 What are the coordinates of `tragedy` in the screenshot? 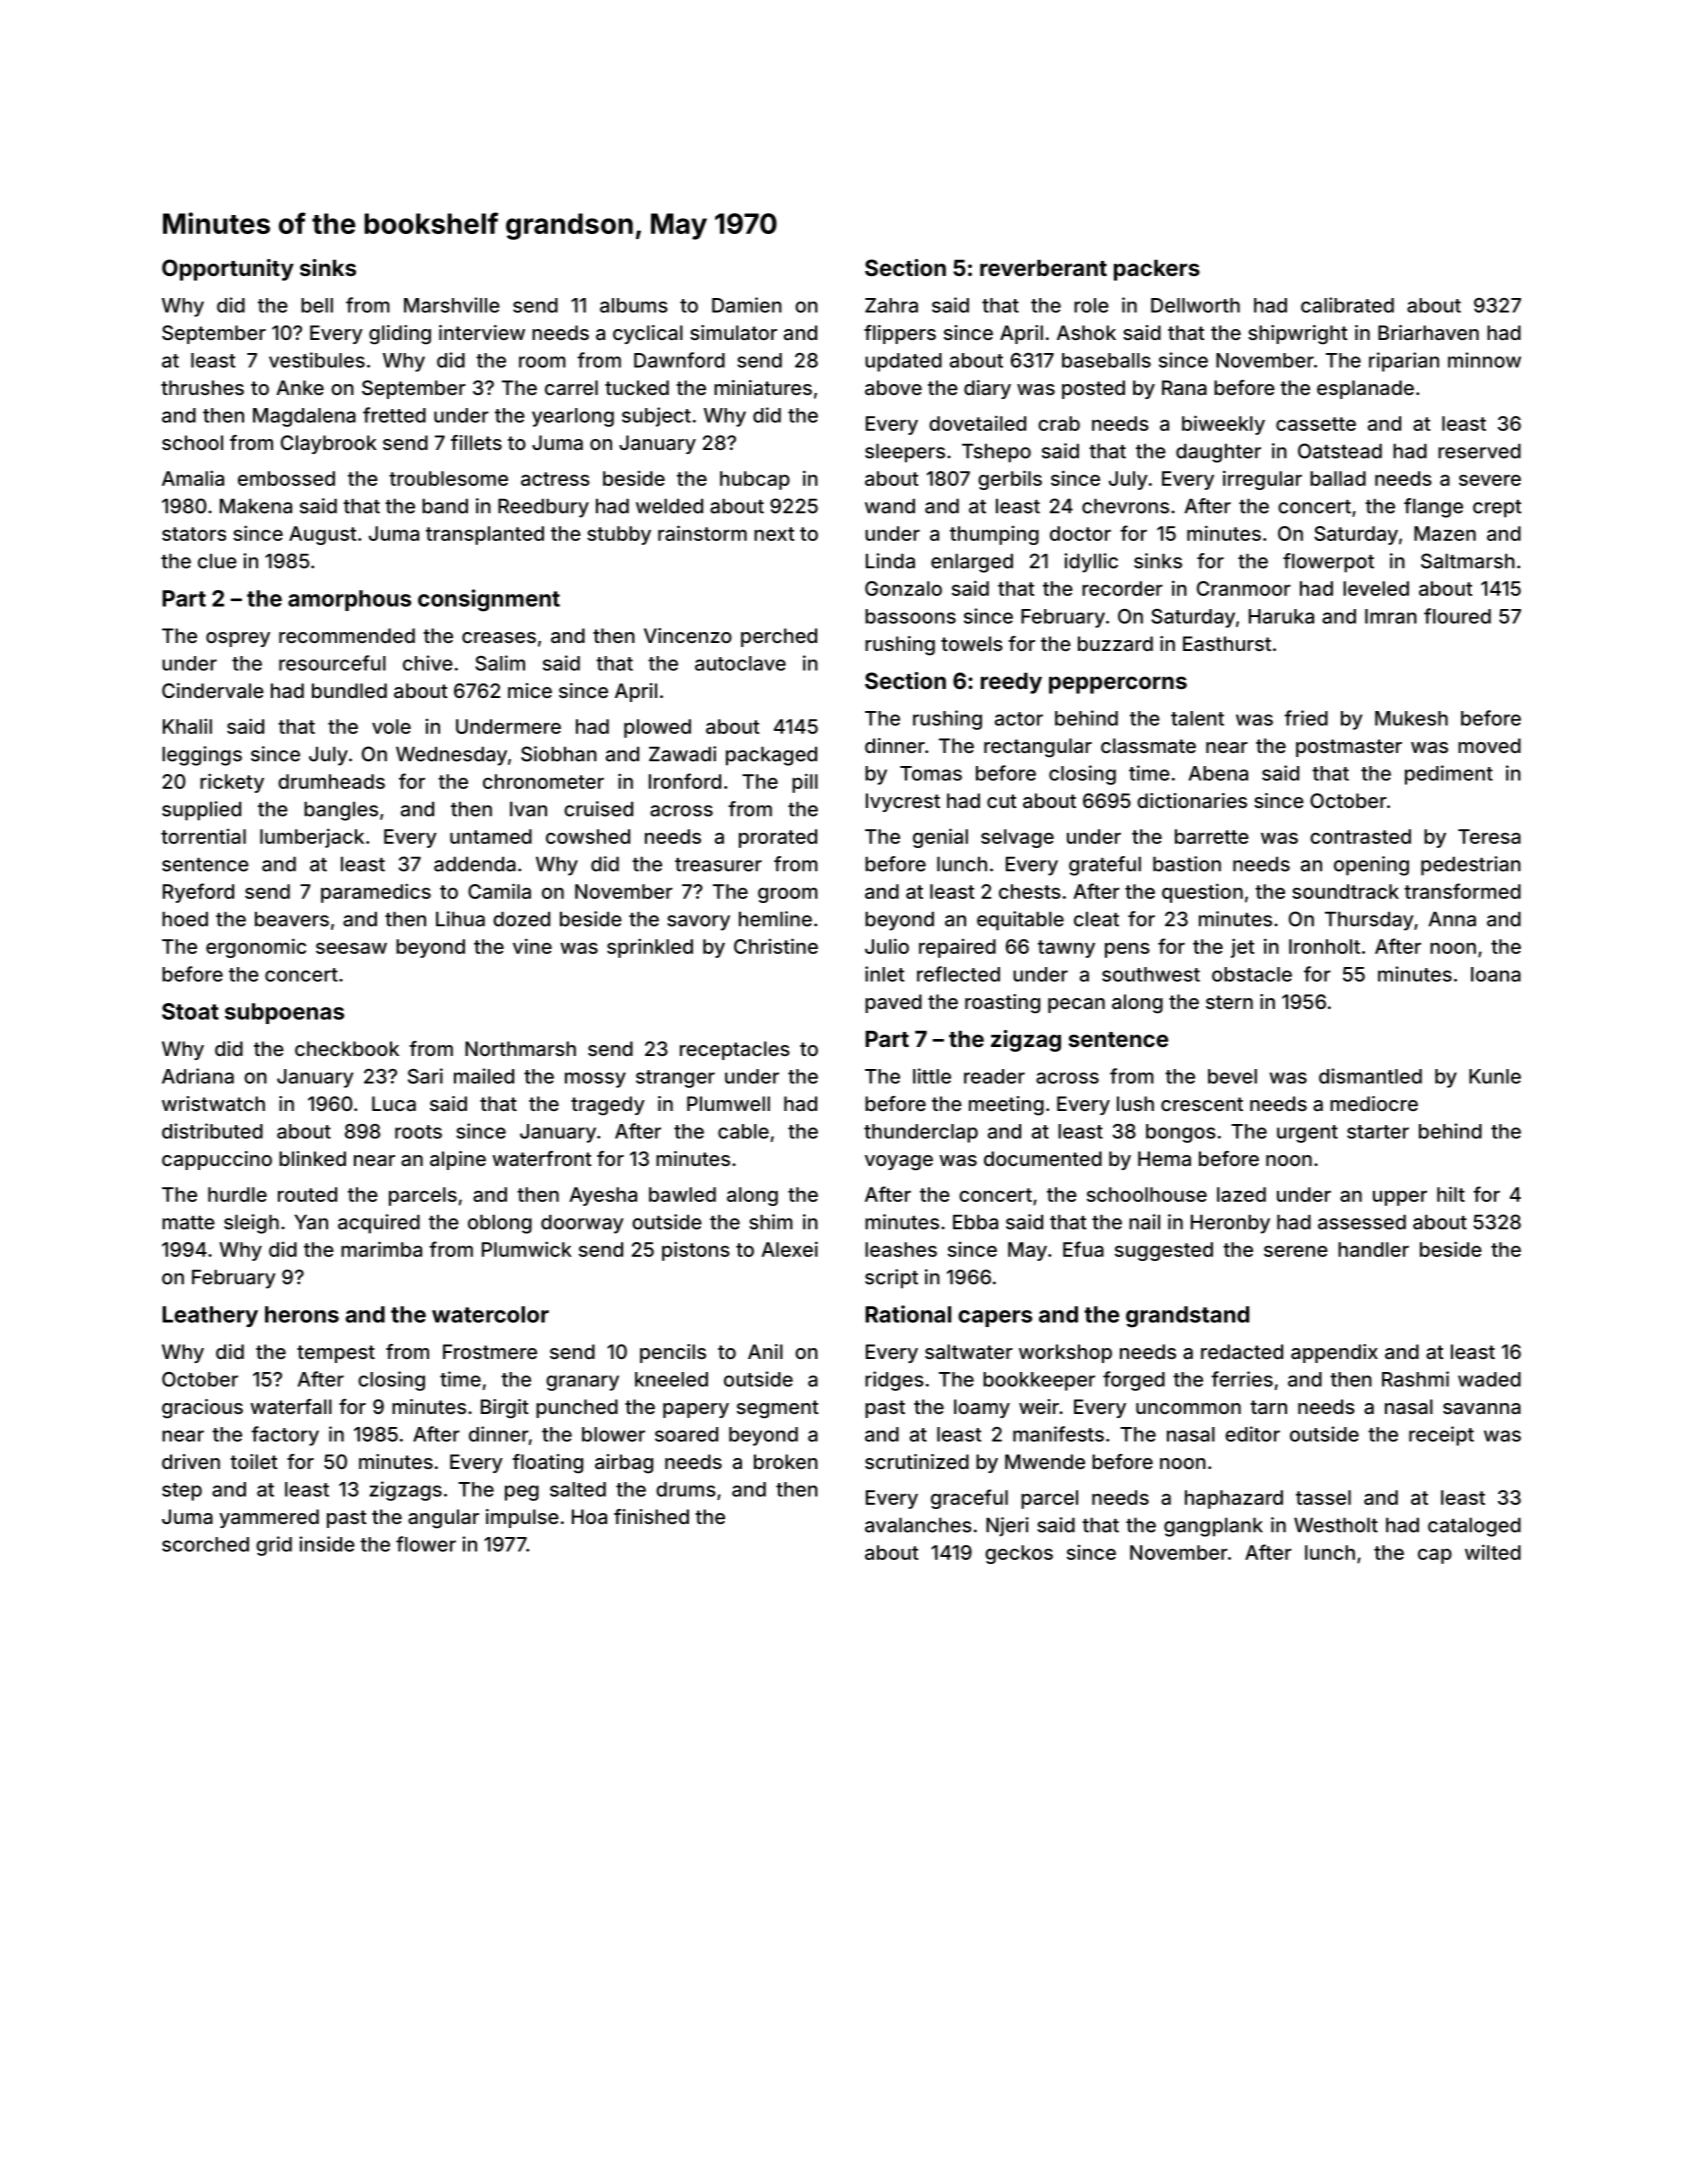 It's located at (608, 1106).
